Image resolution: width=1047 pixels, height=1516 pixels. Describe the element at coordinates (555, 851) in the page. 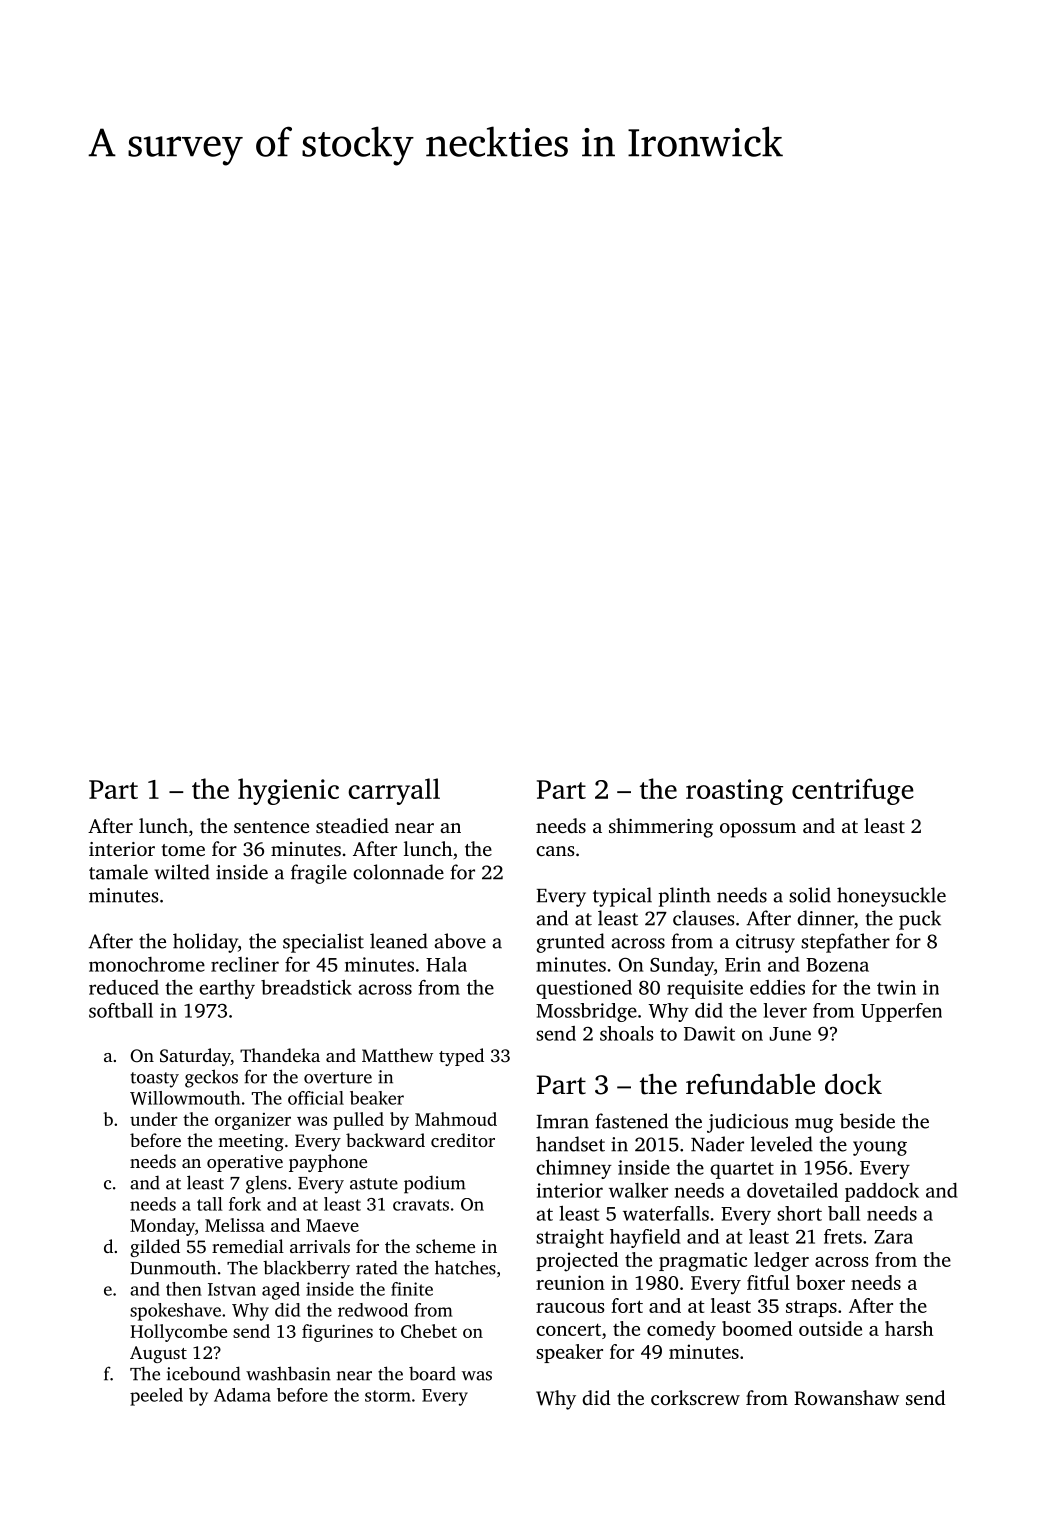

I see `cans` at that location.
